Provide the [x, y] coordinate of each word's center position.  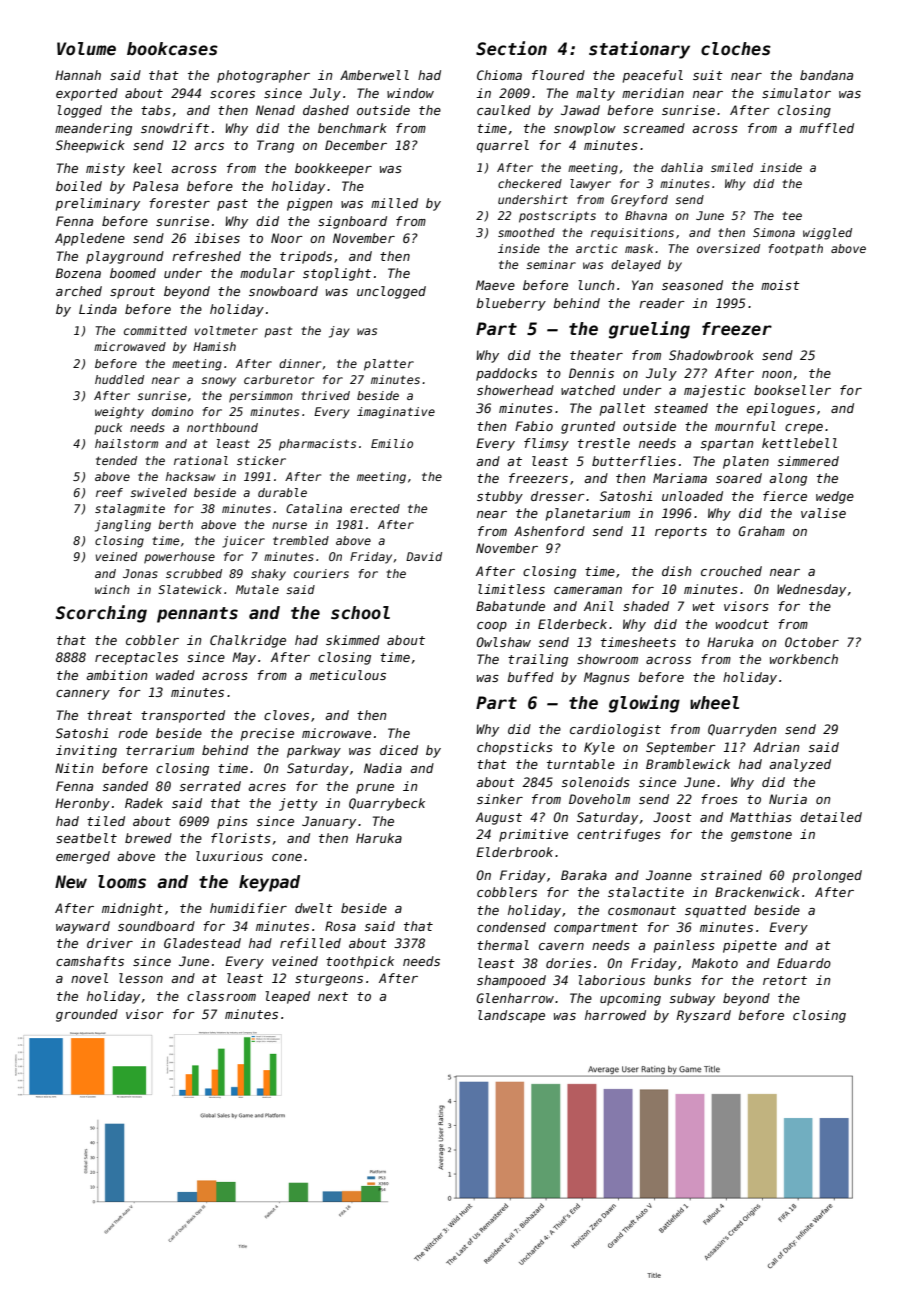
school [360, 613]
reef [109, 492]
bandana [826, 75]
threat [109, 715]
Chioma [499, 75]
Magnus [607, 678]
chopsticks [515, 748]
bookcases [172, 49]
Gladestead [202, 943]
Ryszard [703, 1016]
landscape [511, 1016]
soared [739, 478]
